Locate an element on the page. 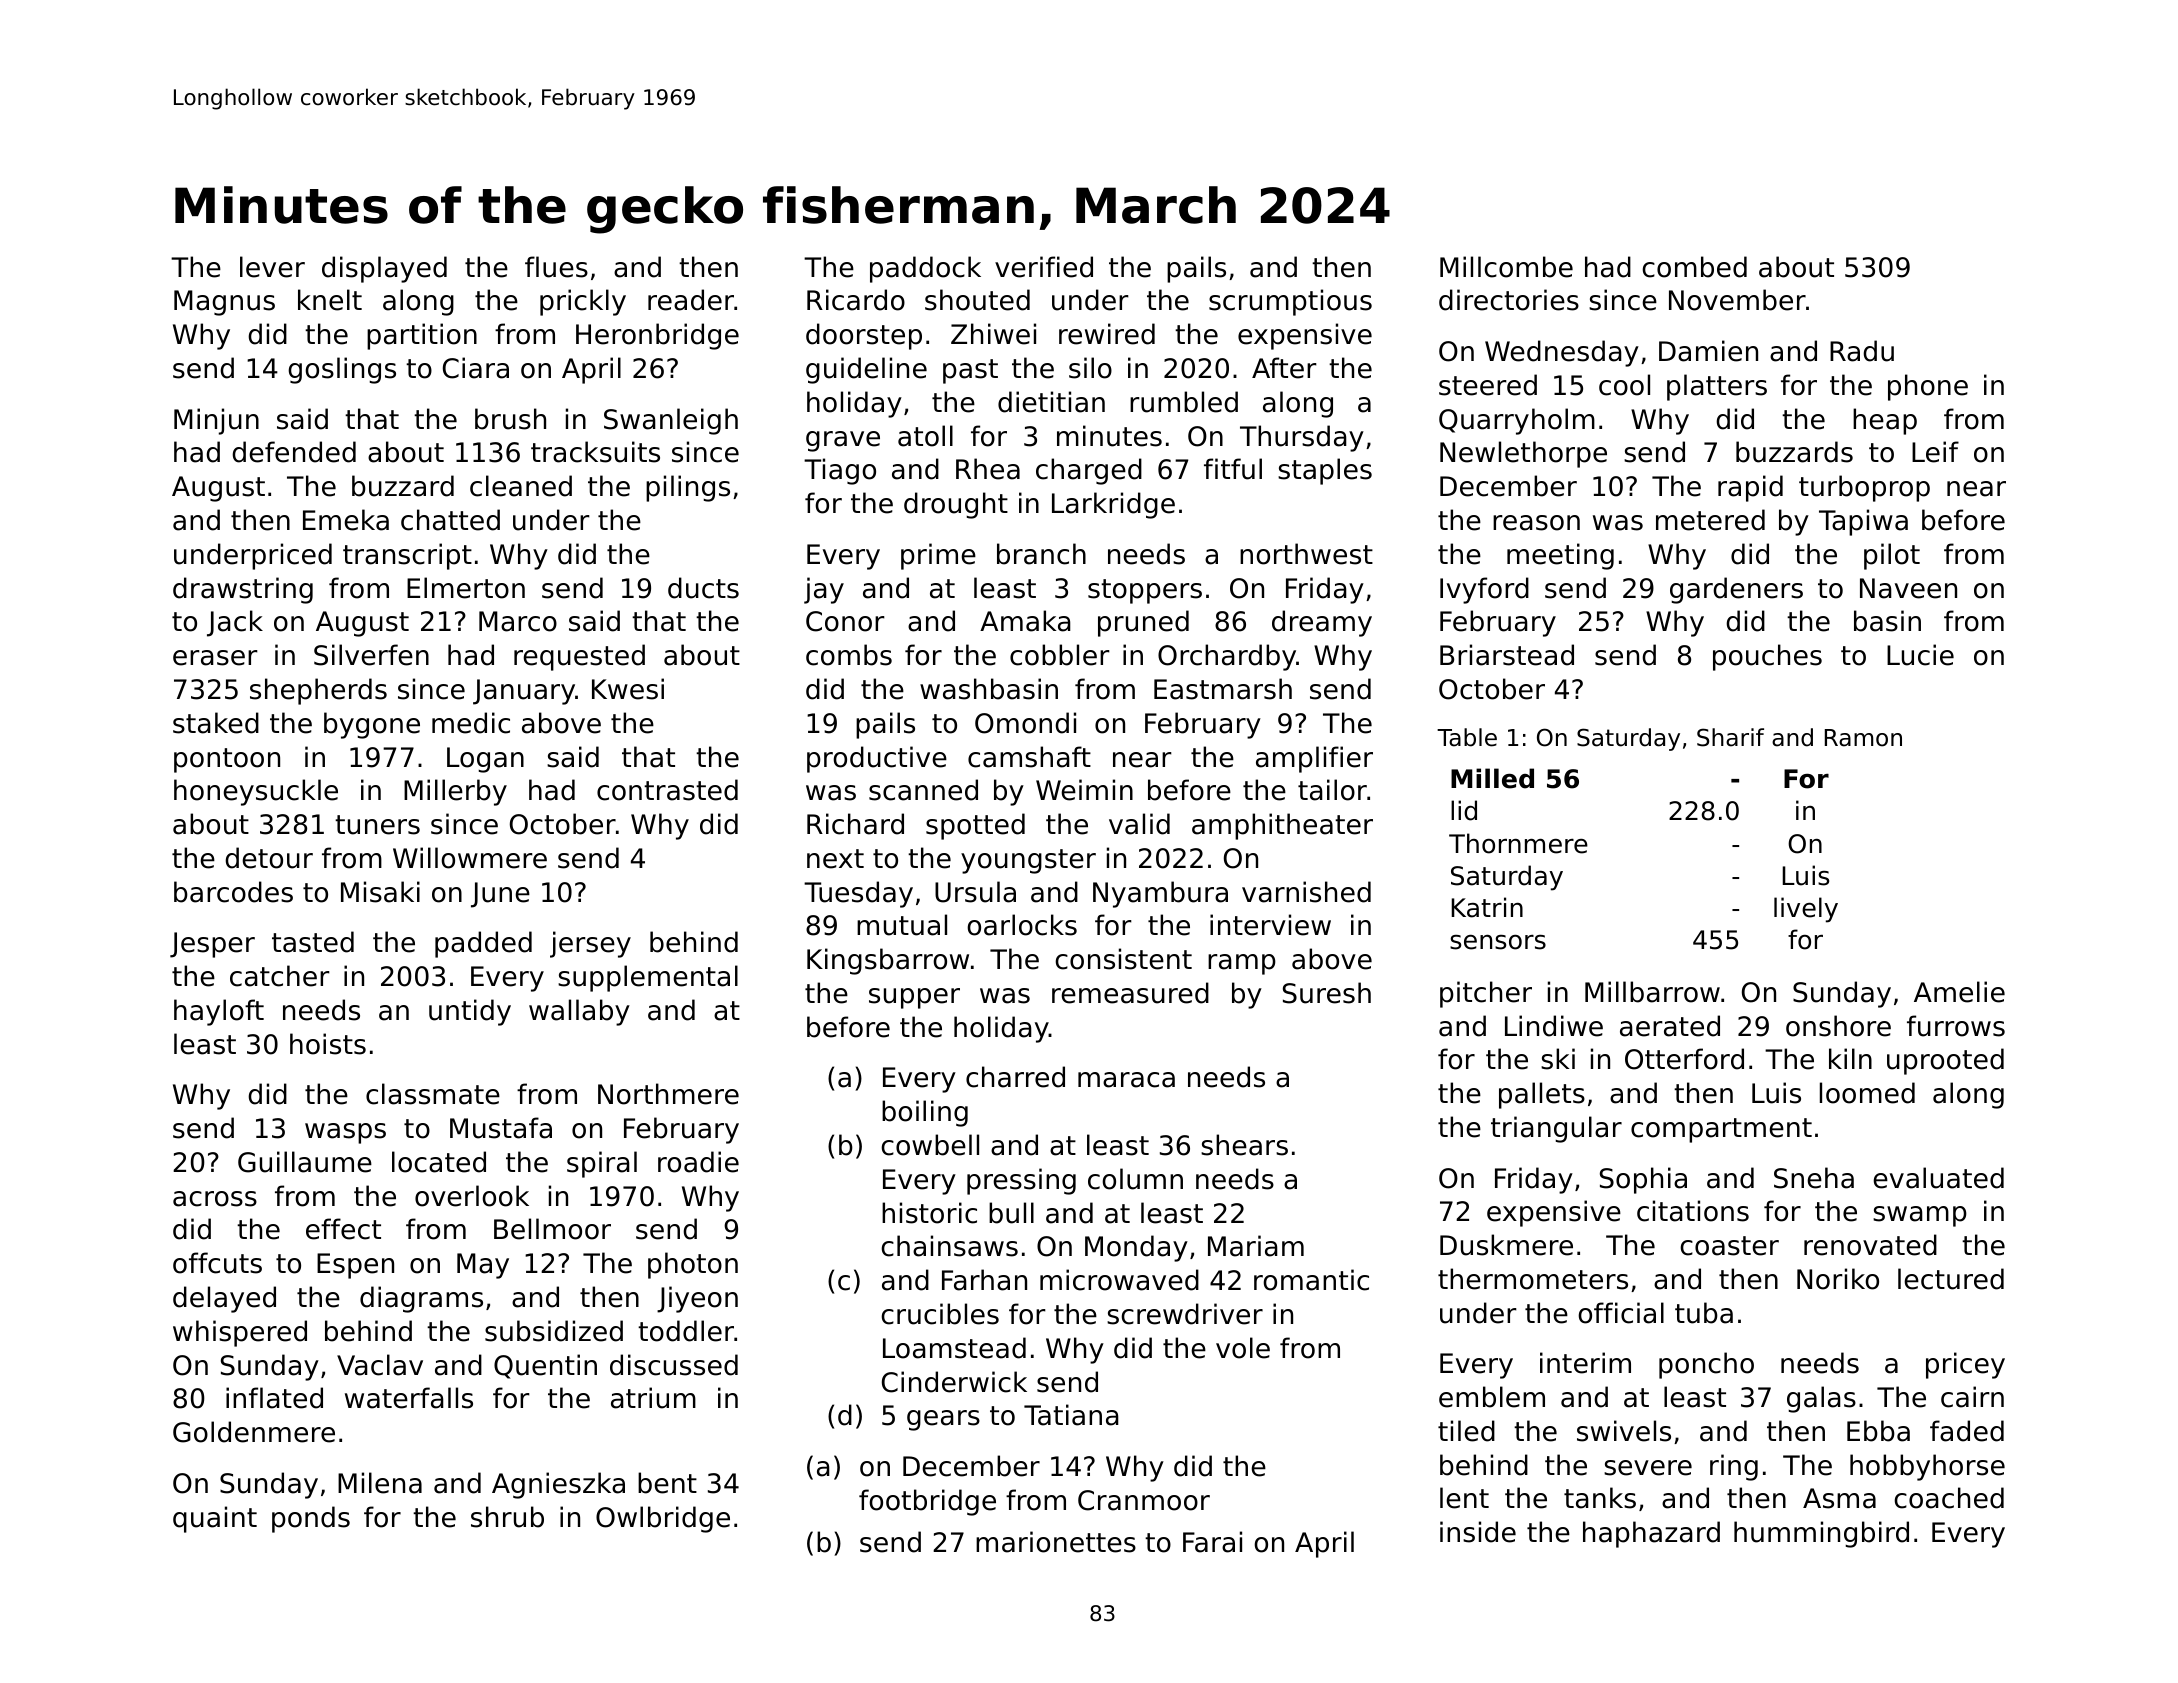 This document has width=2178, height=1683. Millbarrow is located at coordinates (1652, 992).
